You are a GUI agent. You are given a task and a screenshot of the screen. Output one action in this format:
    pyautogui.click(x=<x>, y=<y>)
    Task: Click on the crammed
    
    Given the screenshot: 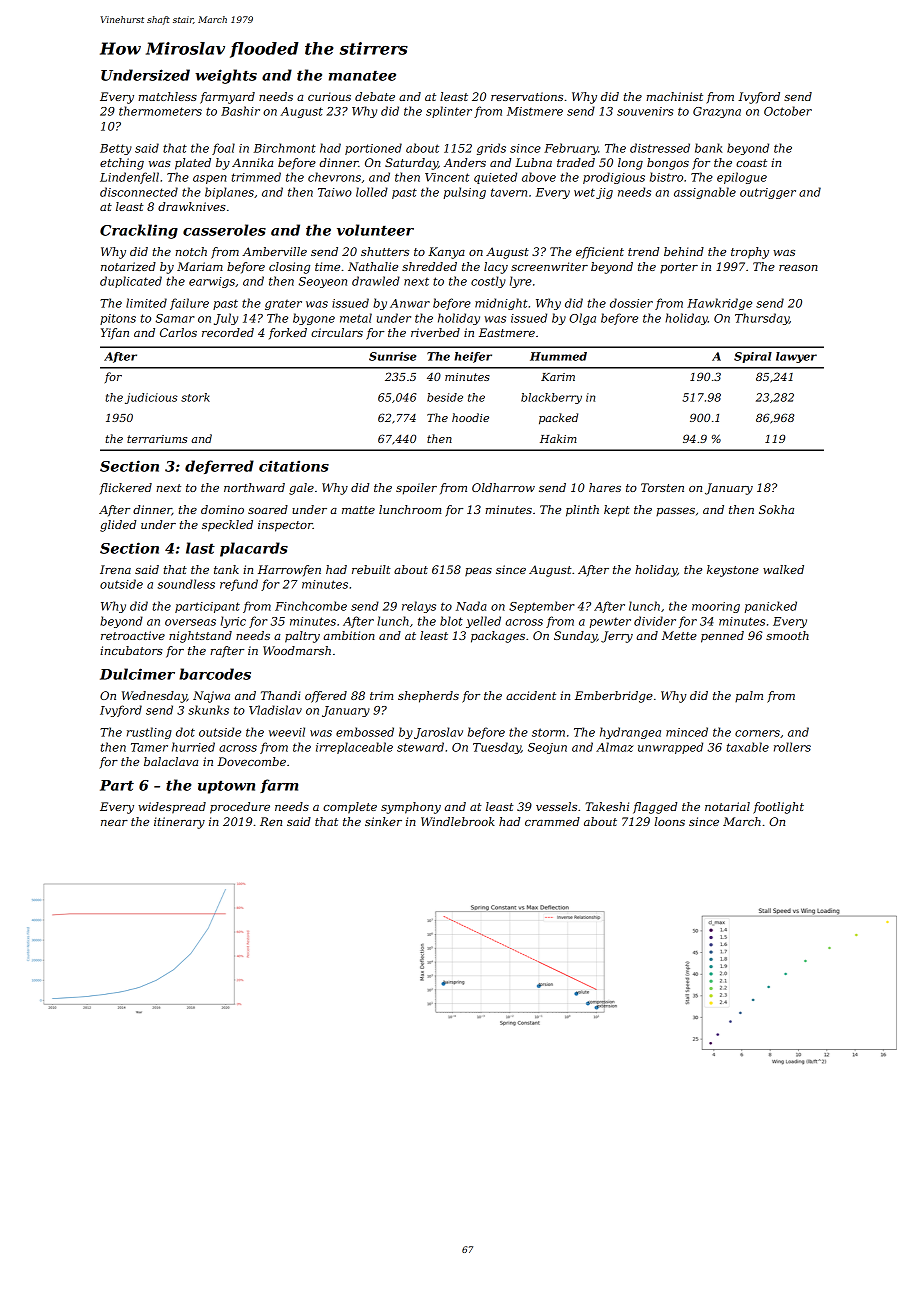 What is the action you would take?
    pyautogui.click(x=552, y=821)
